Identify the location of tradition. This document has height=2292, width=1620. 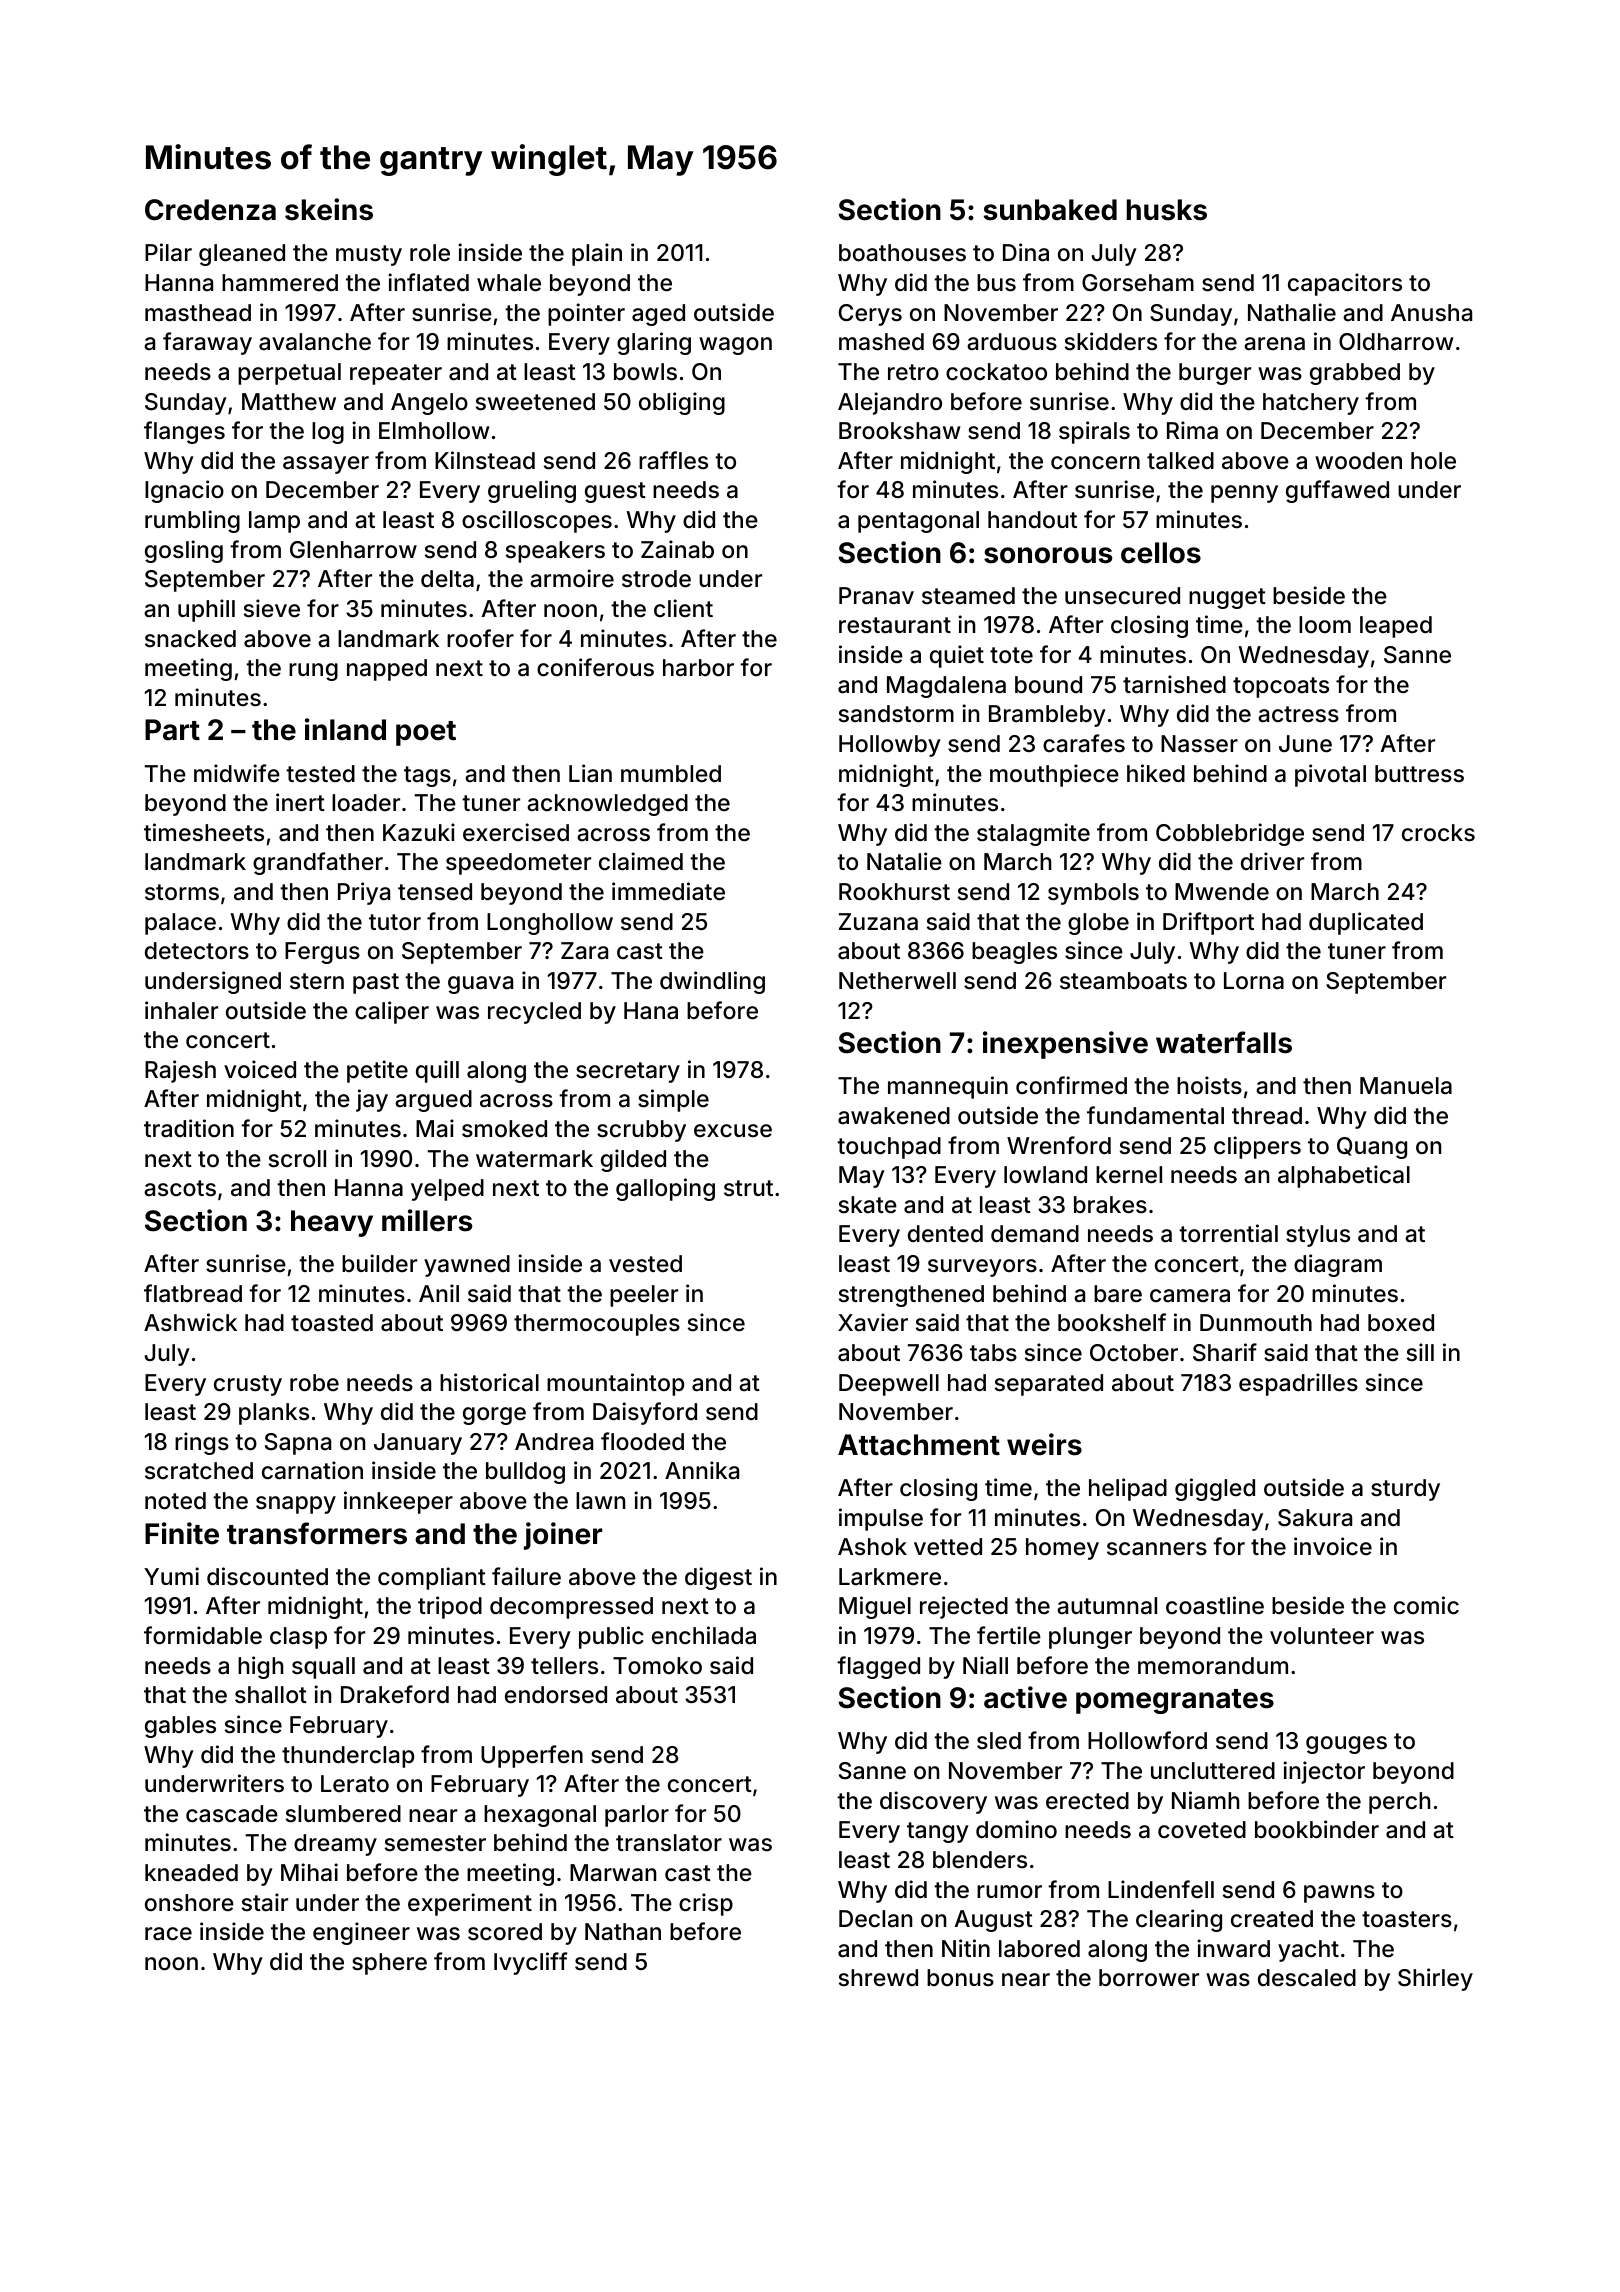
(189, 1128).
